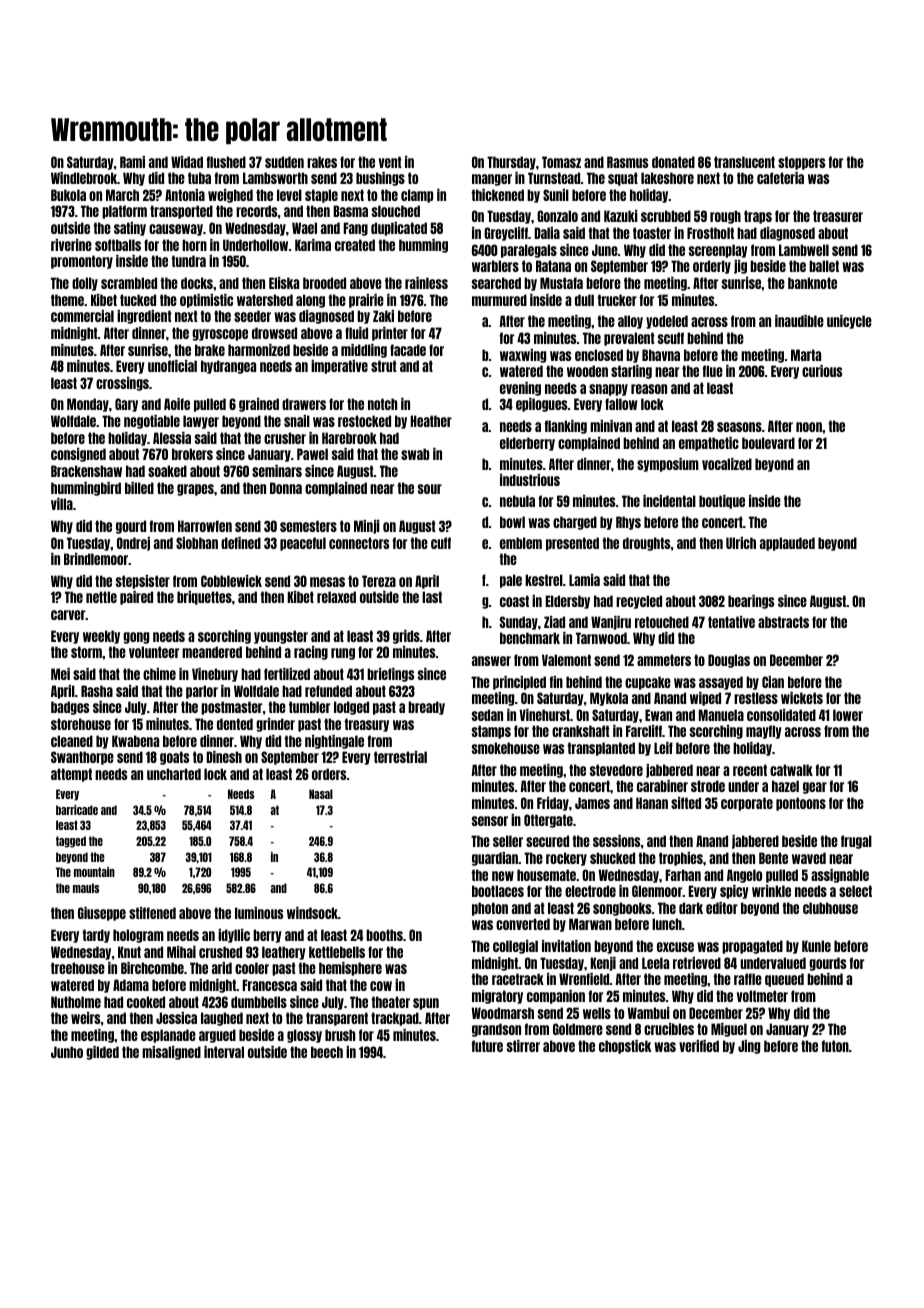 Image resolution: width=924 pixels, height=1308 pixels. What do you see at coordinates (856, 842) in the document?
I see `frugal` at bounding box center [856, 842].
